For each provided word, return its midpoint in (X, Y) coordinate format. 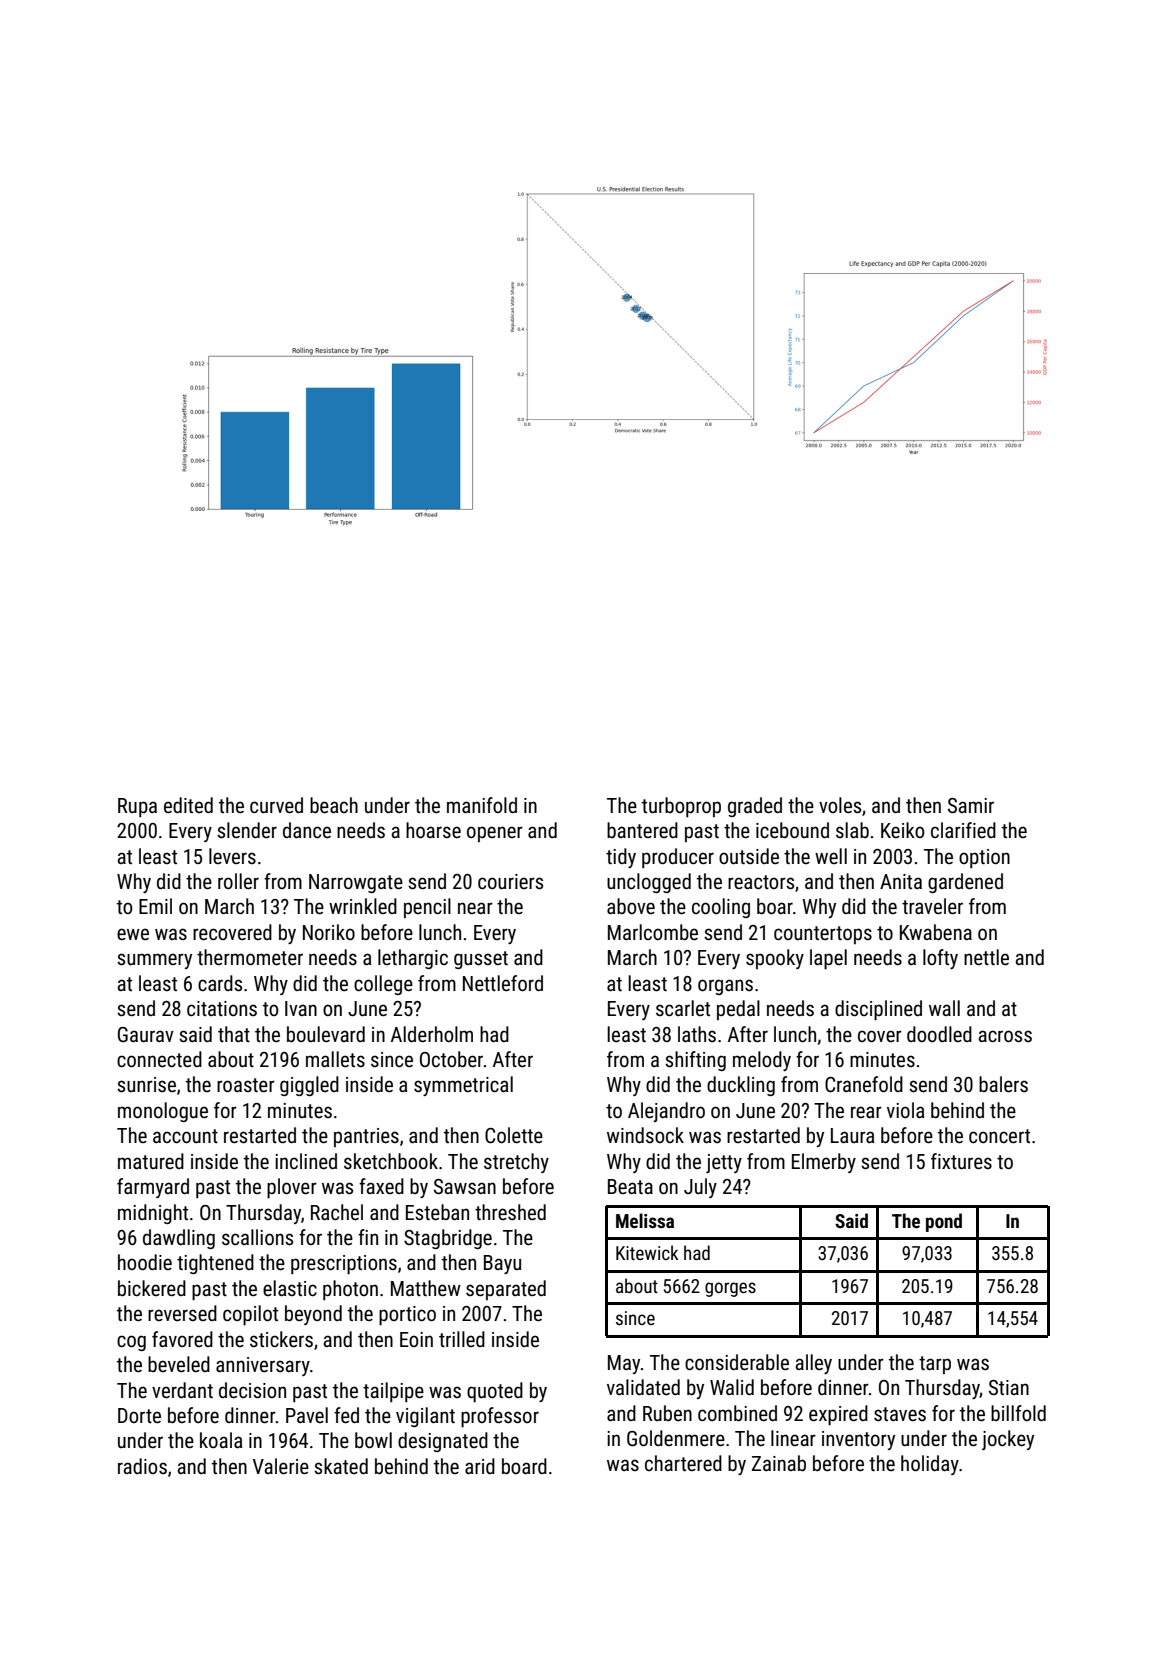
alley (814, 1364)
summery (154, 961)
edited (188, 805)
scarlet (683, 1008)
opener (495, 834)
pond (944, 1222)
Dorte (139, 1416)
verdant (182, 1390)
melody (762, 1061)
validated (643, 1387)
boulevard (326, 1034)
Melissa (645, 1220)
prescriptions (344, 1265)
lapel (828, 959)
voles (840, 805)
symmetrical (463, 1086)
